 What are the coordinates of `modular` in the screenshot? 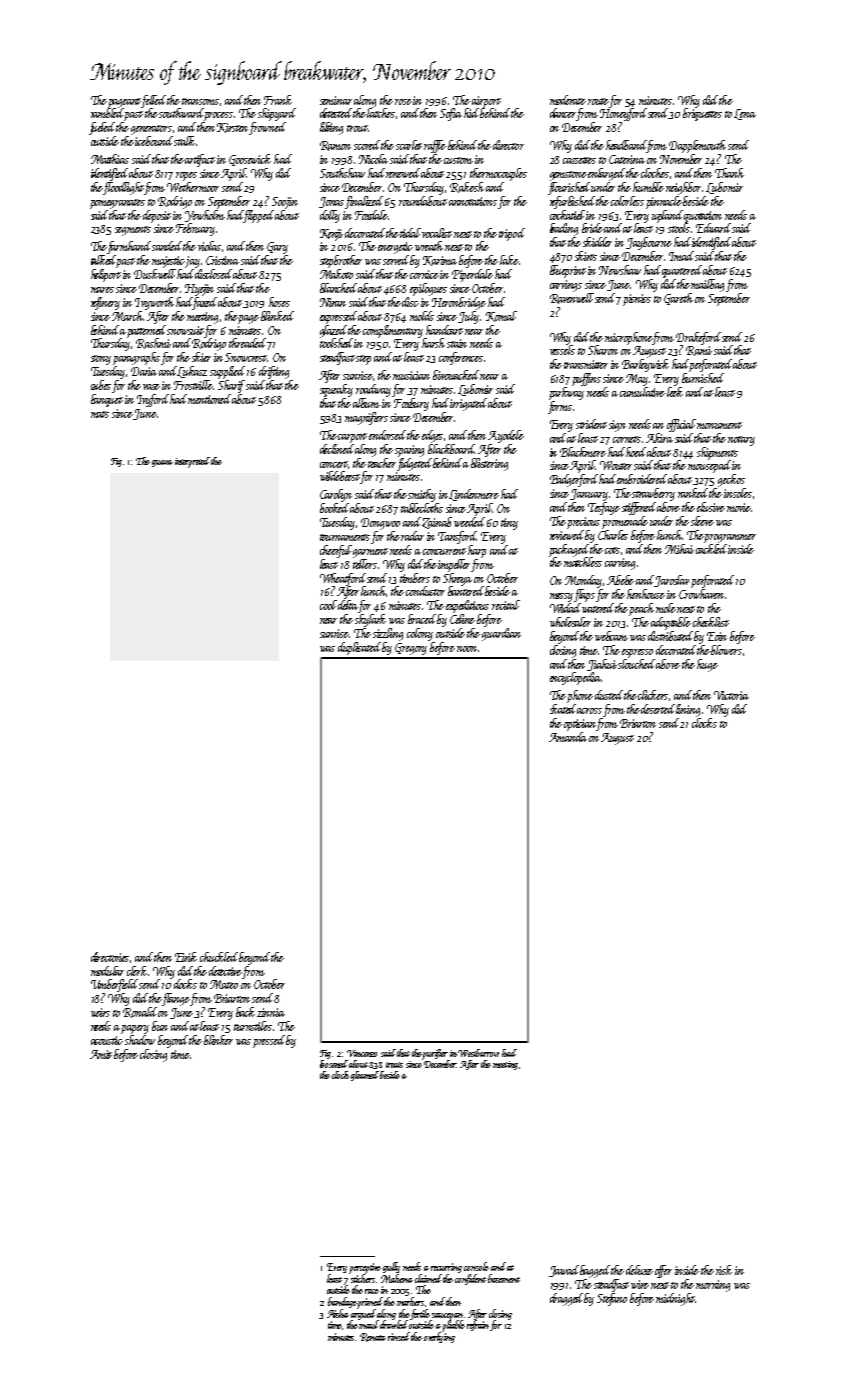 It's located at (107, 971).
